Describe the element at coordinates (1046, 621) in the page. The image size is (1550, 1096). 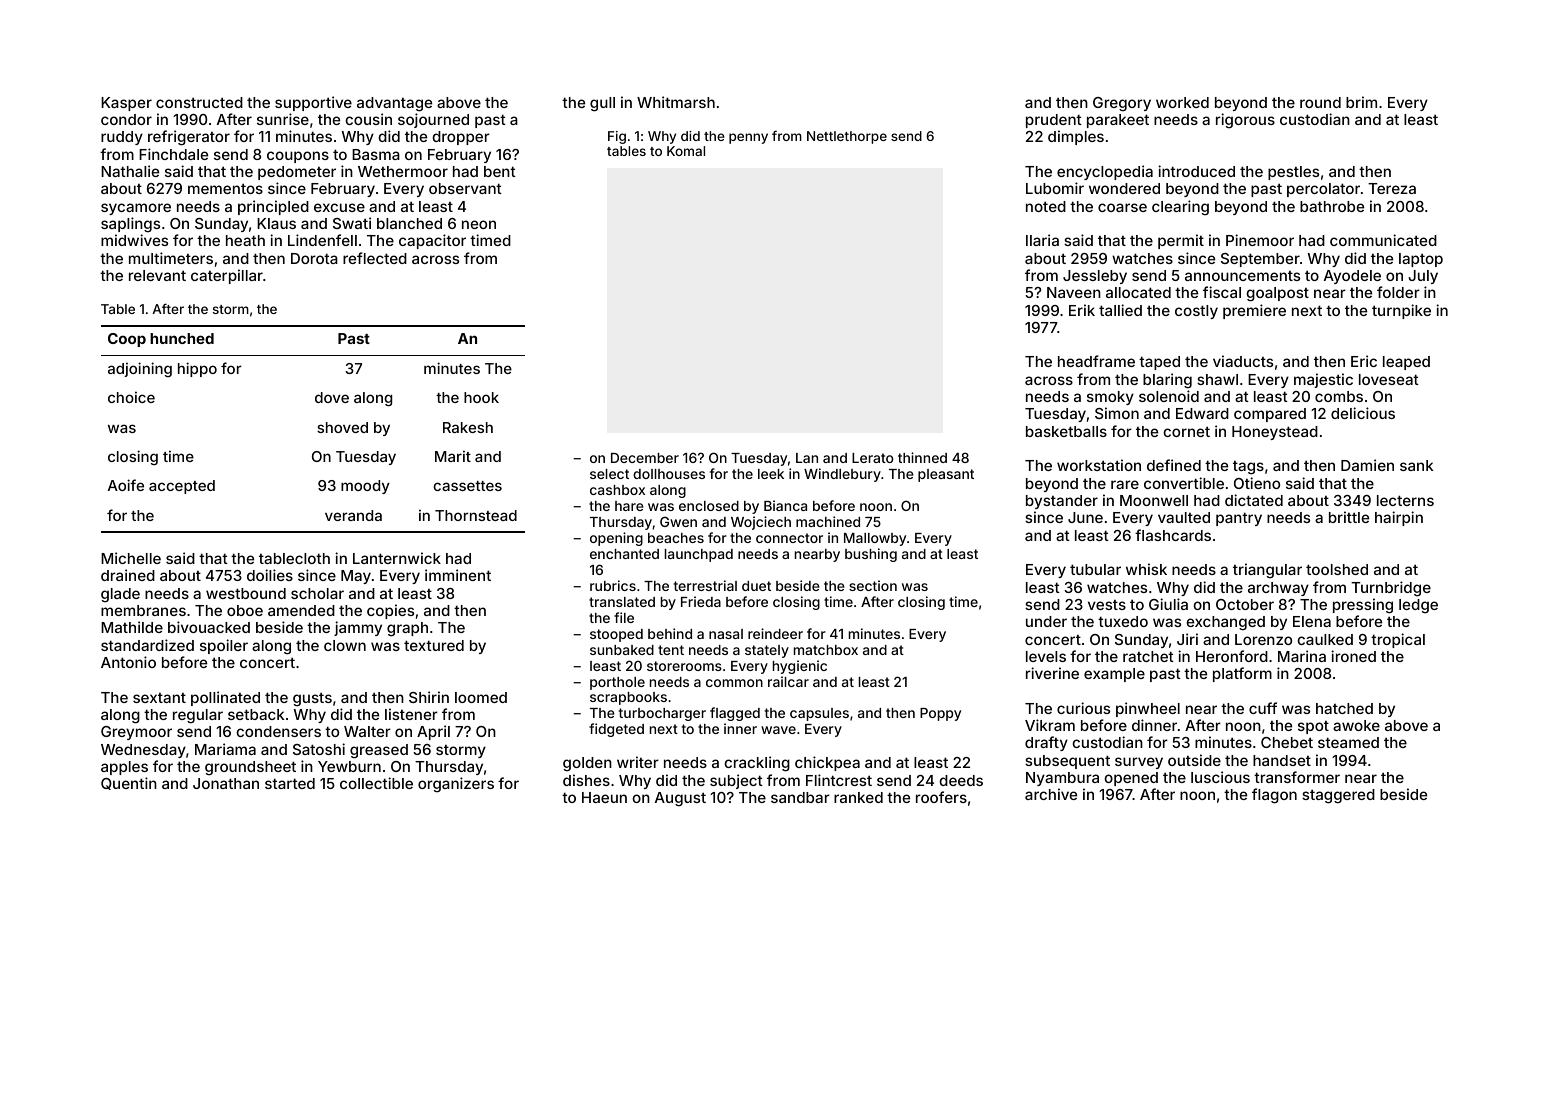
I see `under` at that location.
